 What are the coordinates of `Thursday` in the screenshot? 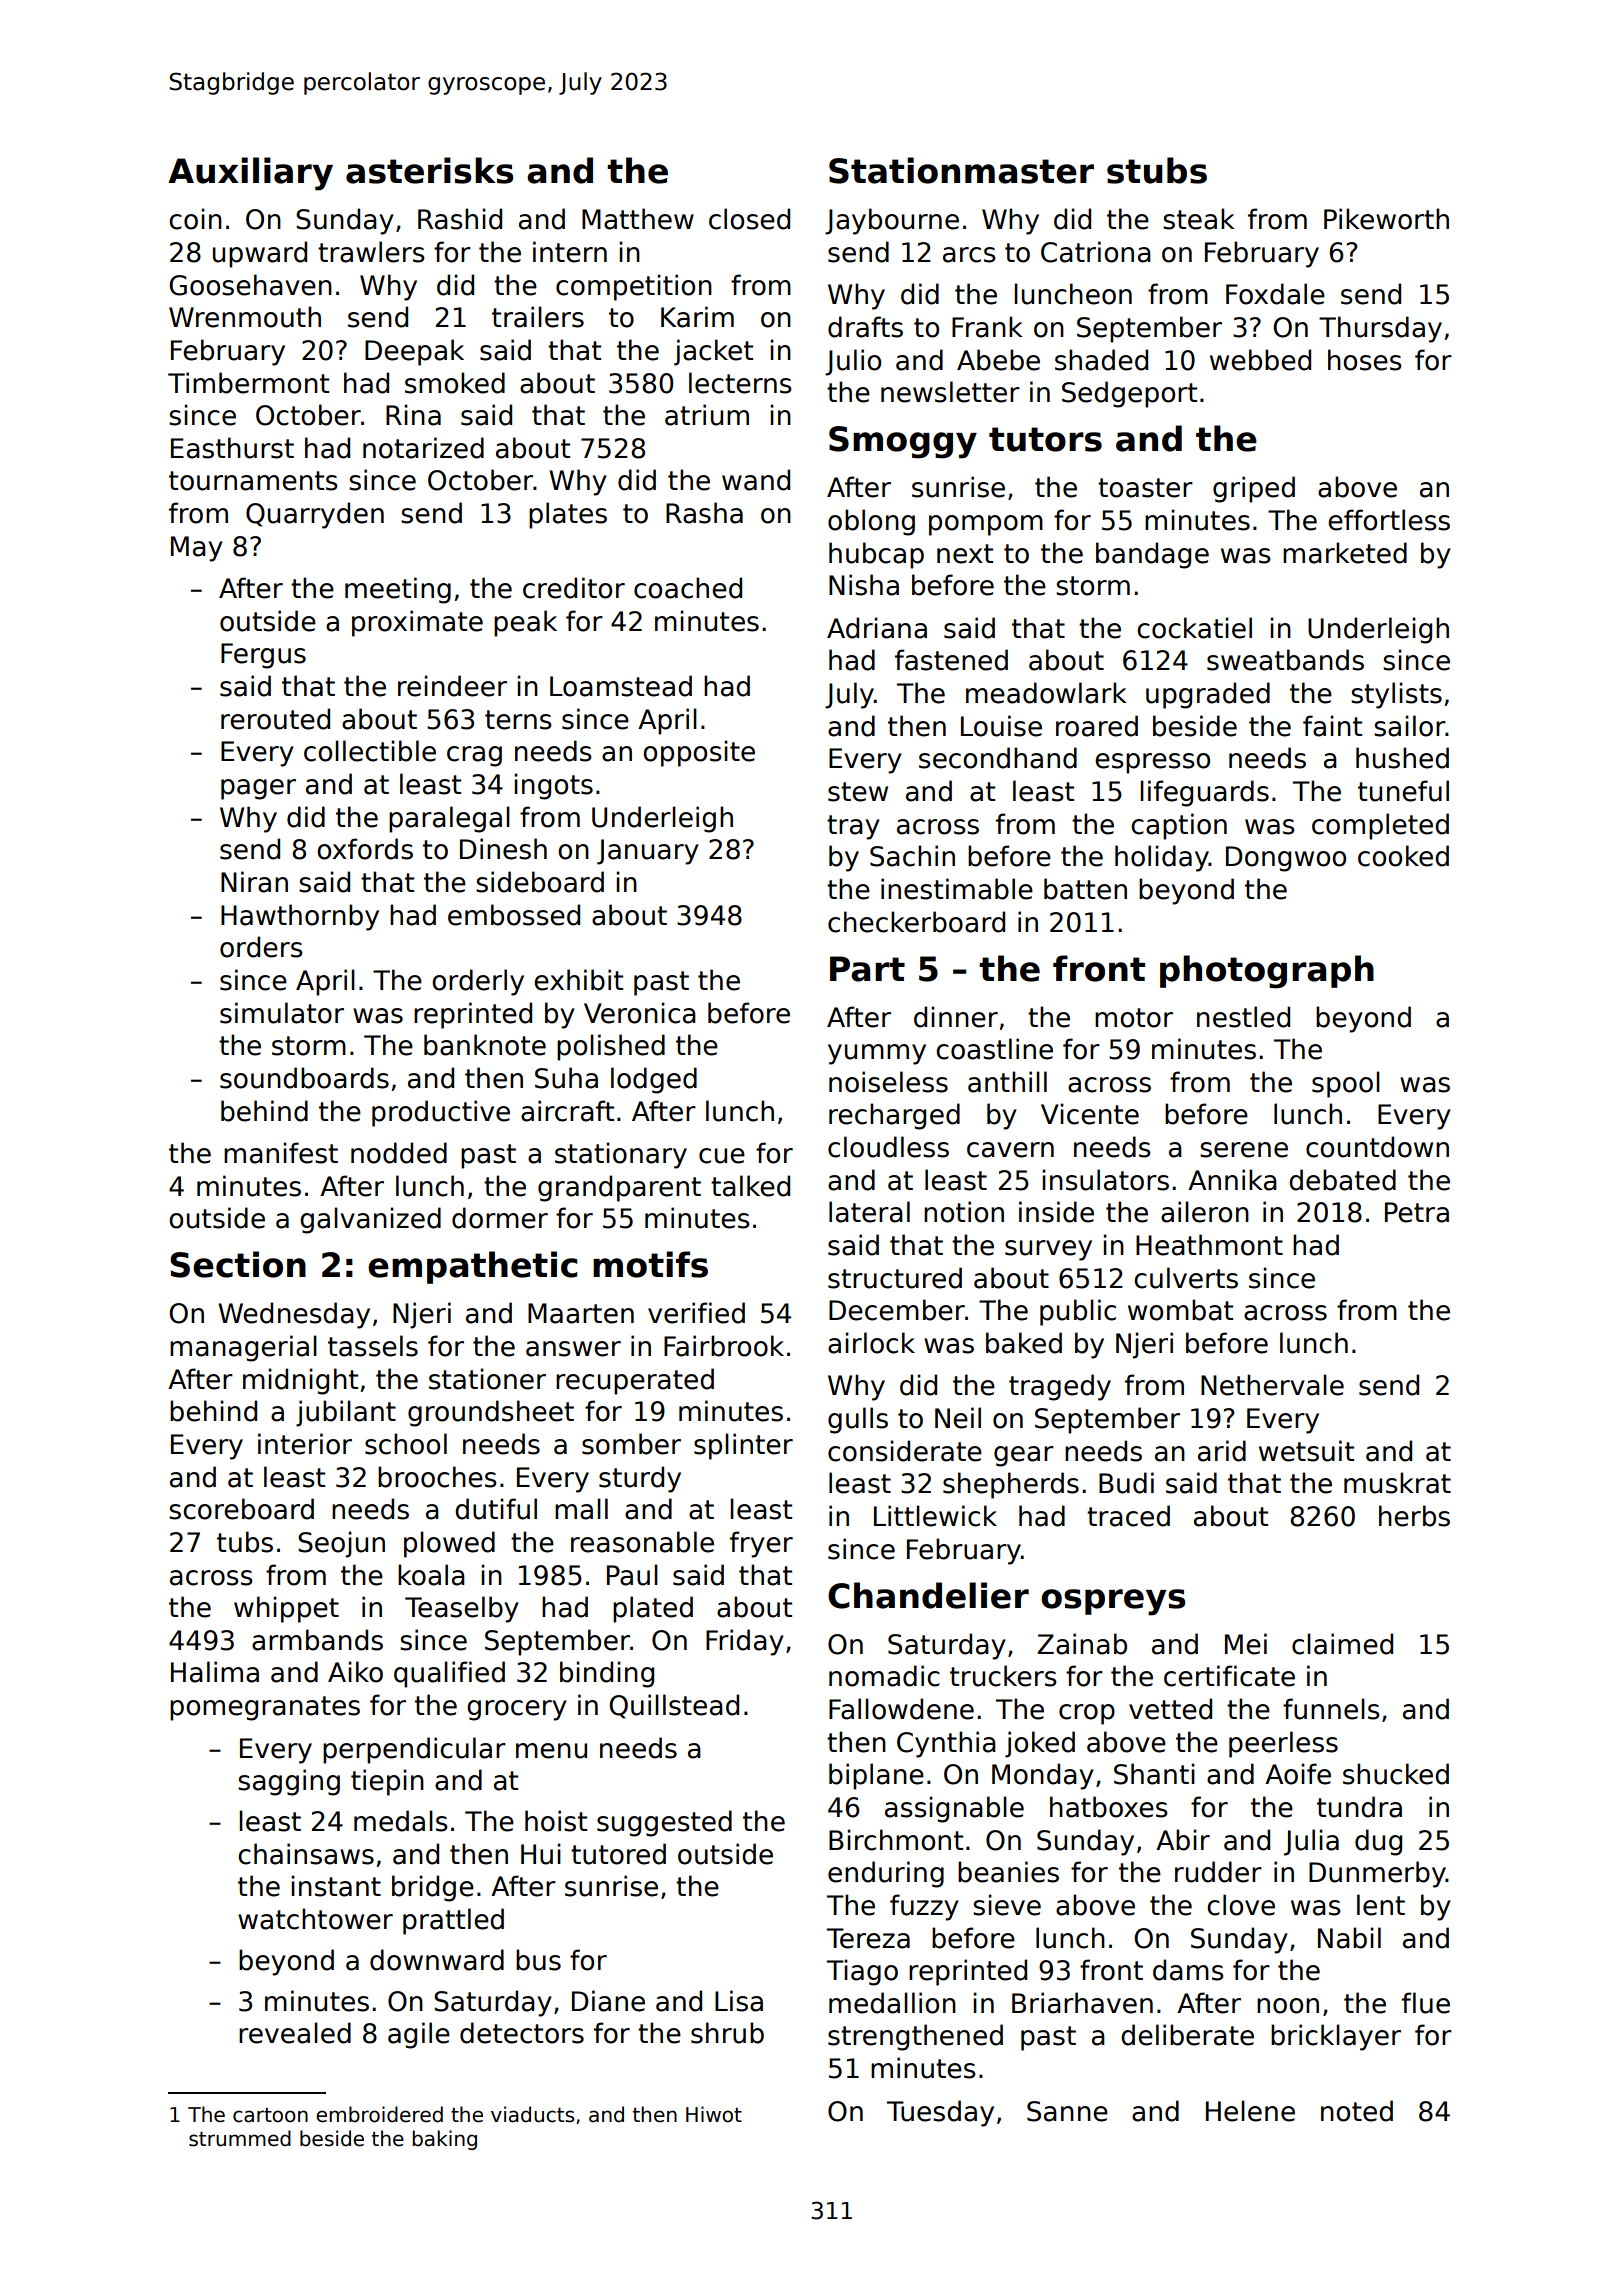 It's located at (1380, 329).
